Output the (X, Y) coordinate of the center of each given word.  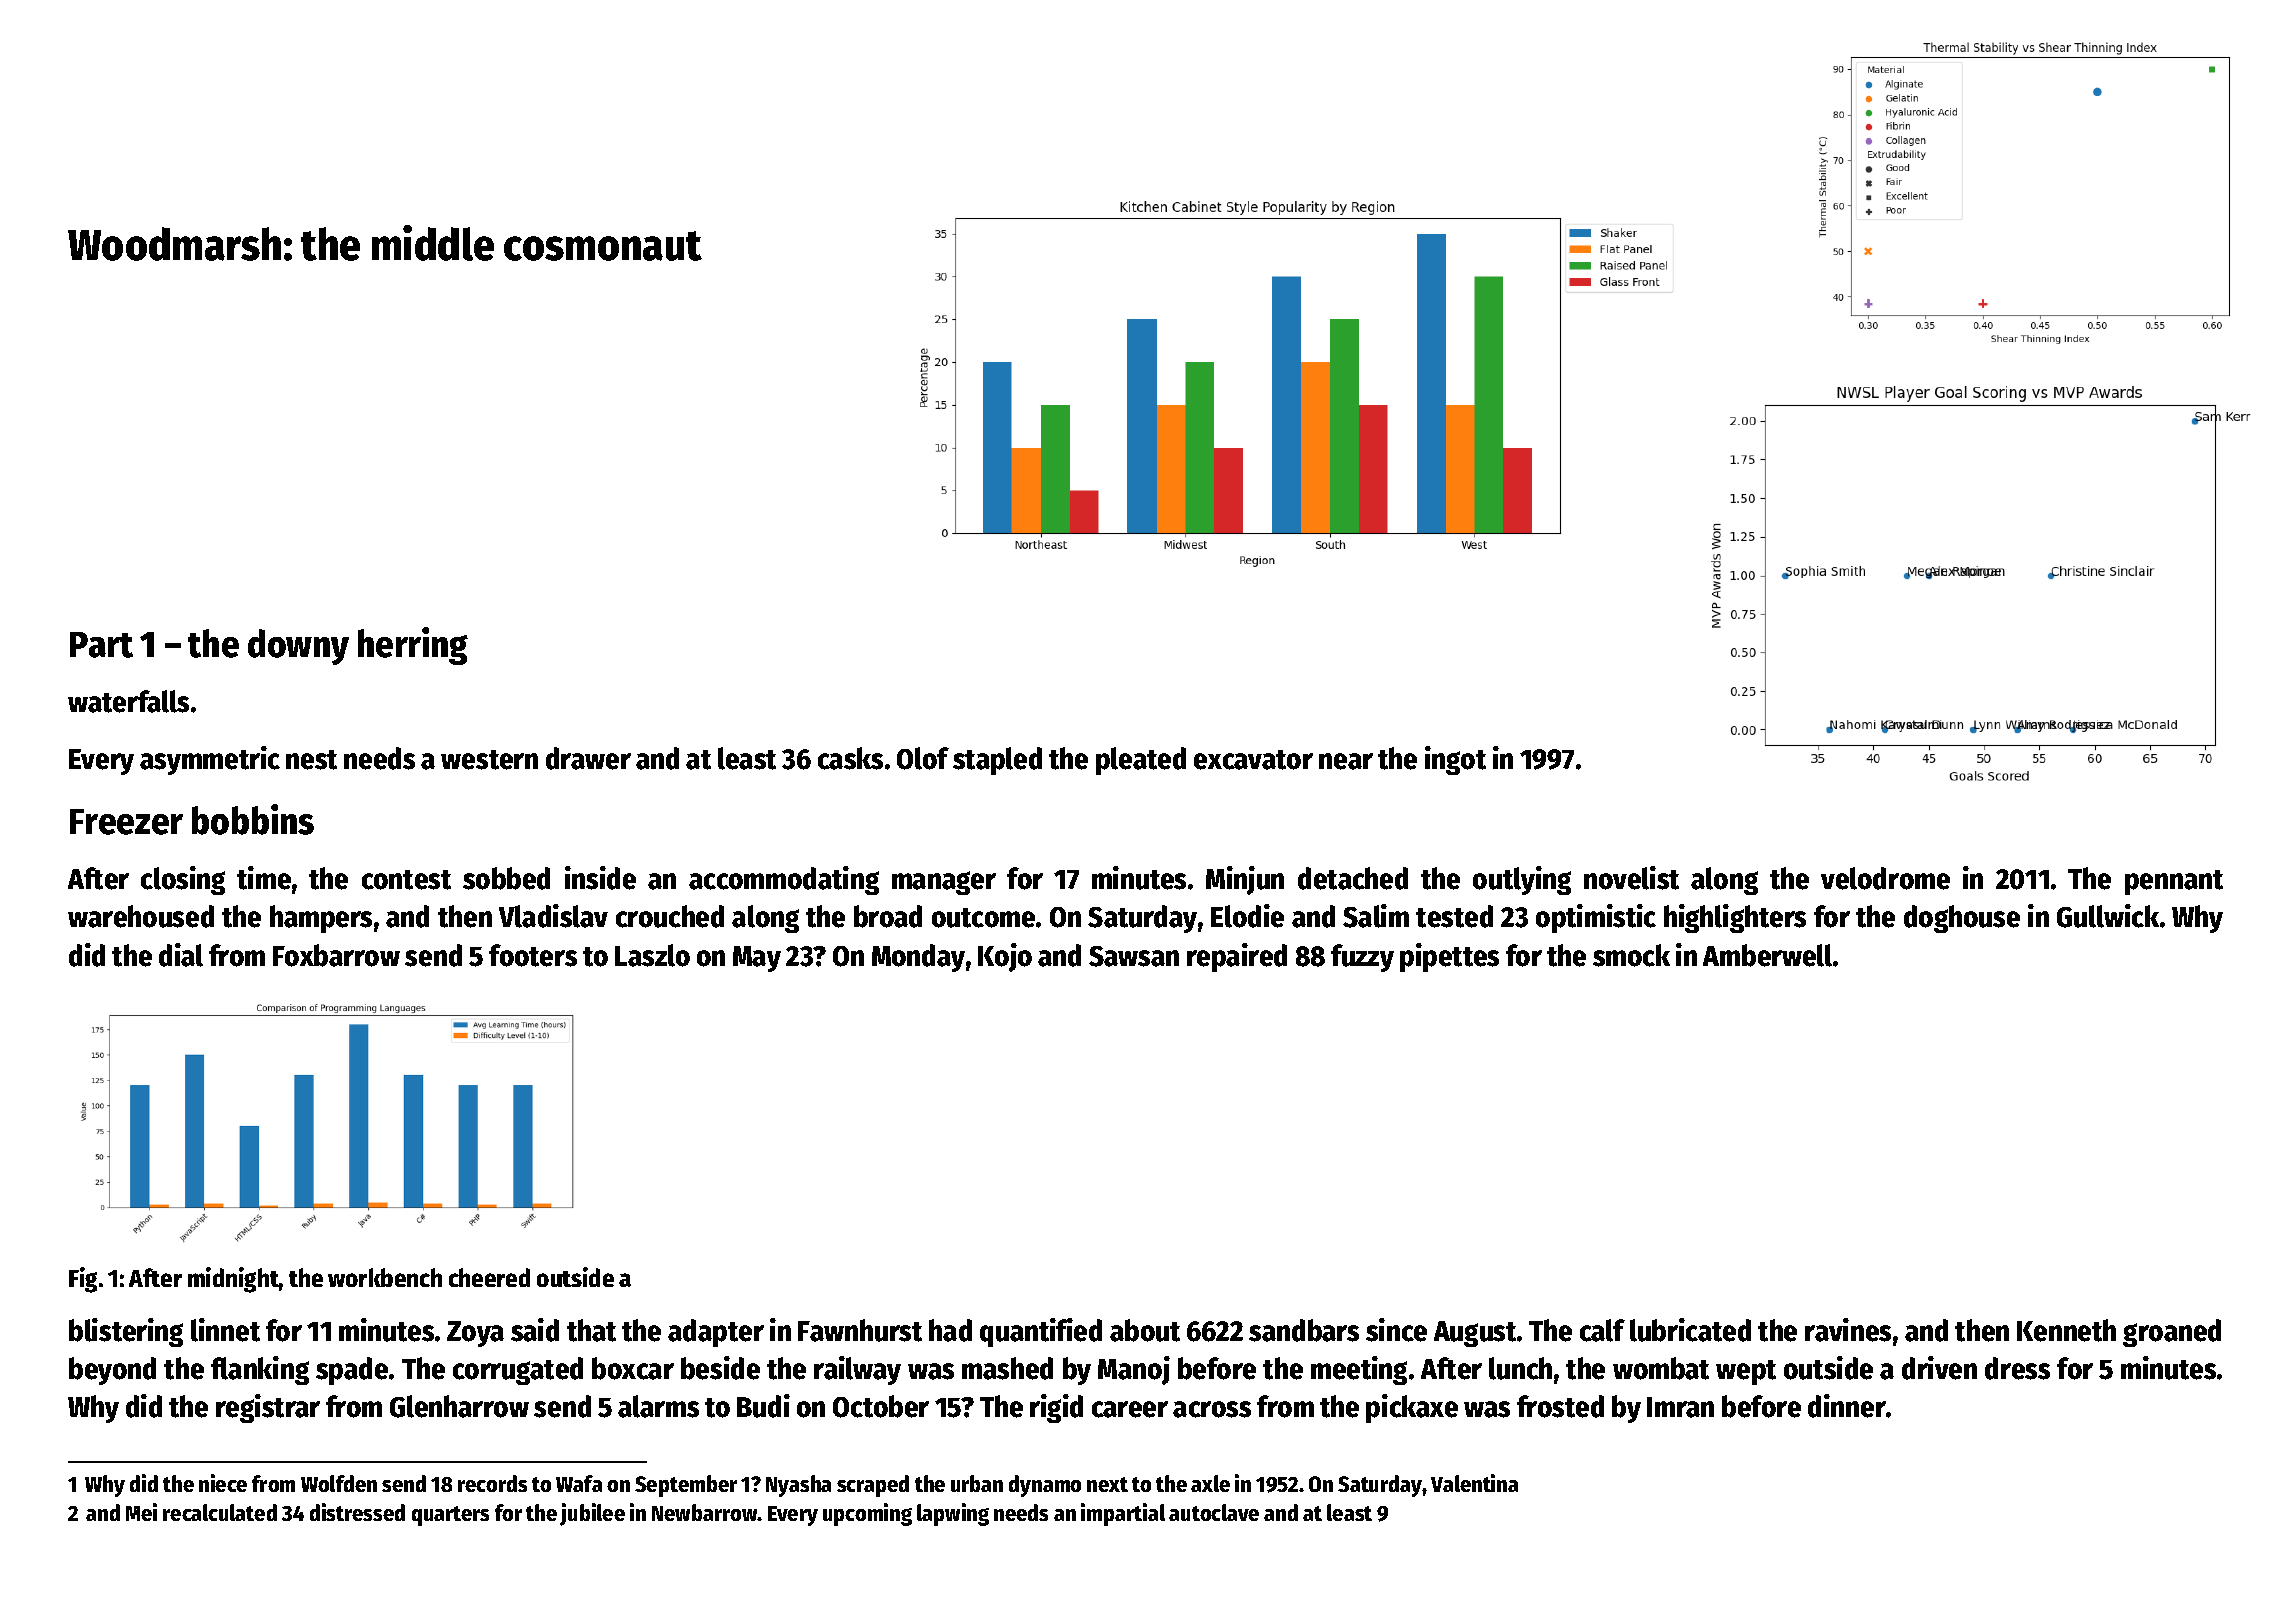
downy (298, 647)
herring (413, 646)
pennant (2174, 882)
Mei (141, 1512)
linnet (225, 1330)
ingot (1455, 760)
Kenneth (2066, 1330)
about (1145, 1330)
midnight (233, 1280)
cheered (489, 1277)
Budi (763, 1406)
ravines (1848, 1330)
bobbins (253, 819)
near (1346, 761)
